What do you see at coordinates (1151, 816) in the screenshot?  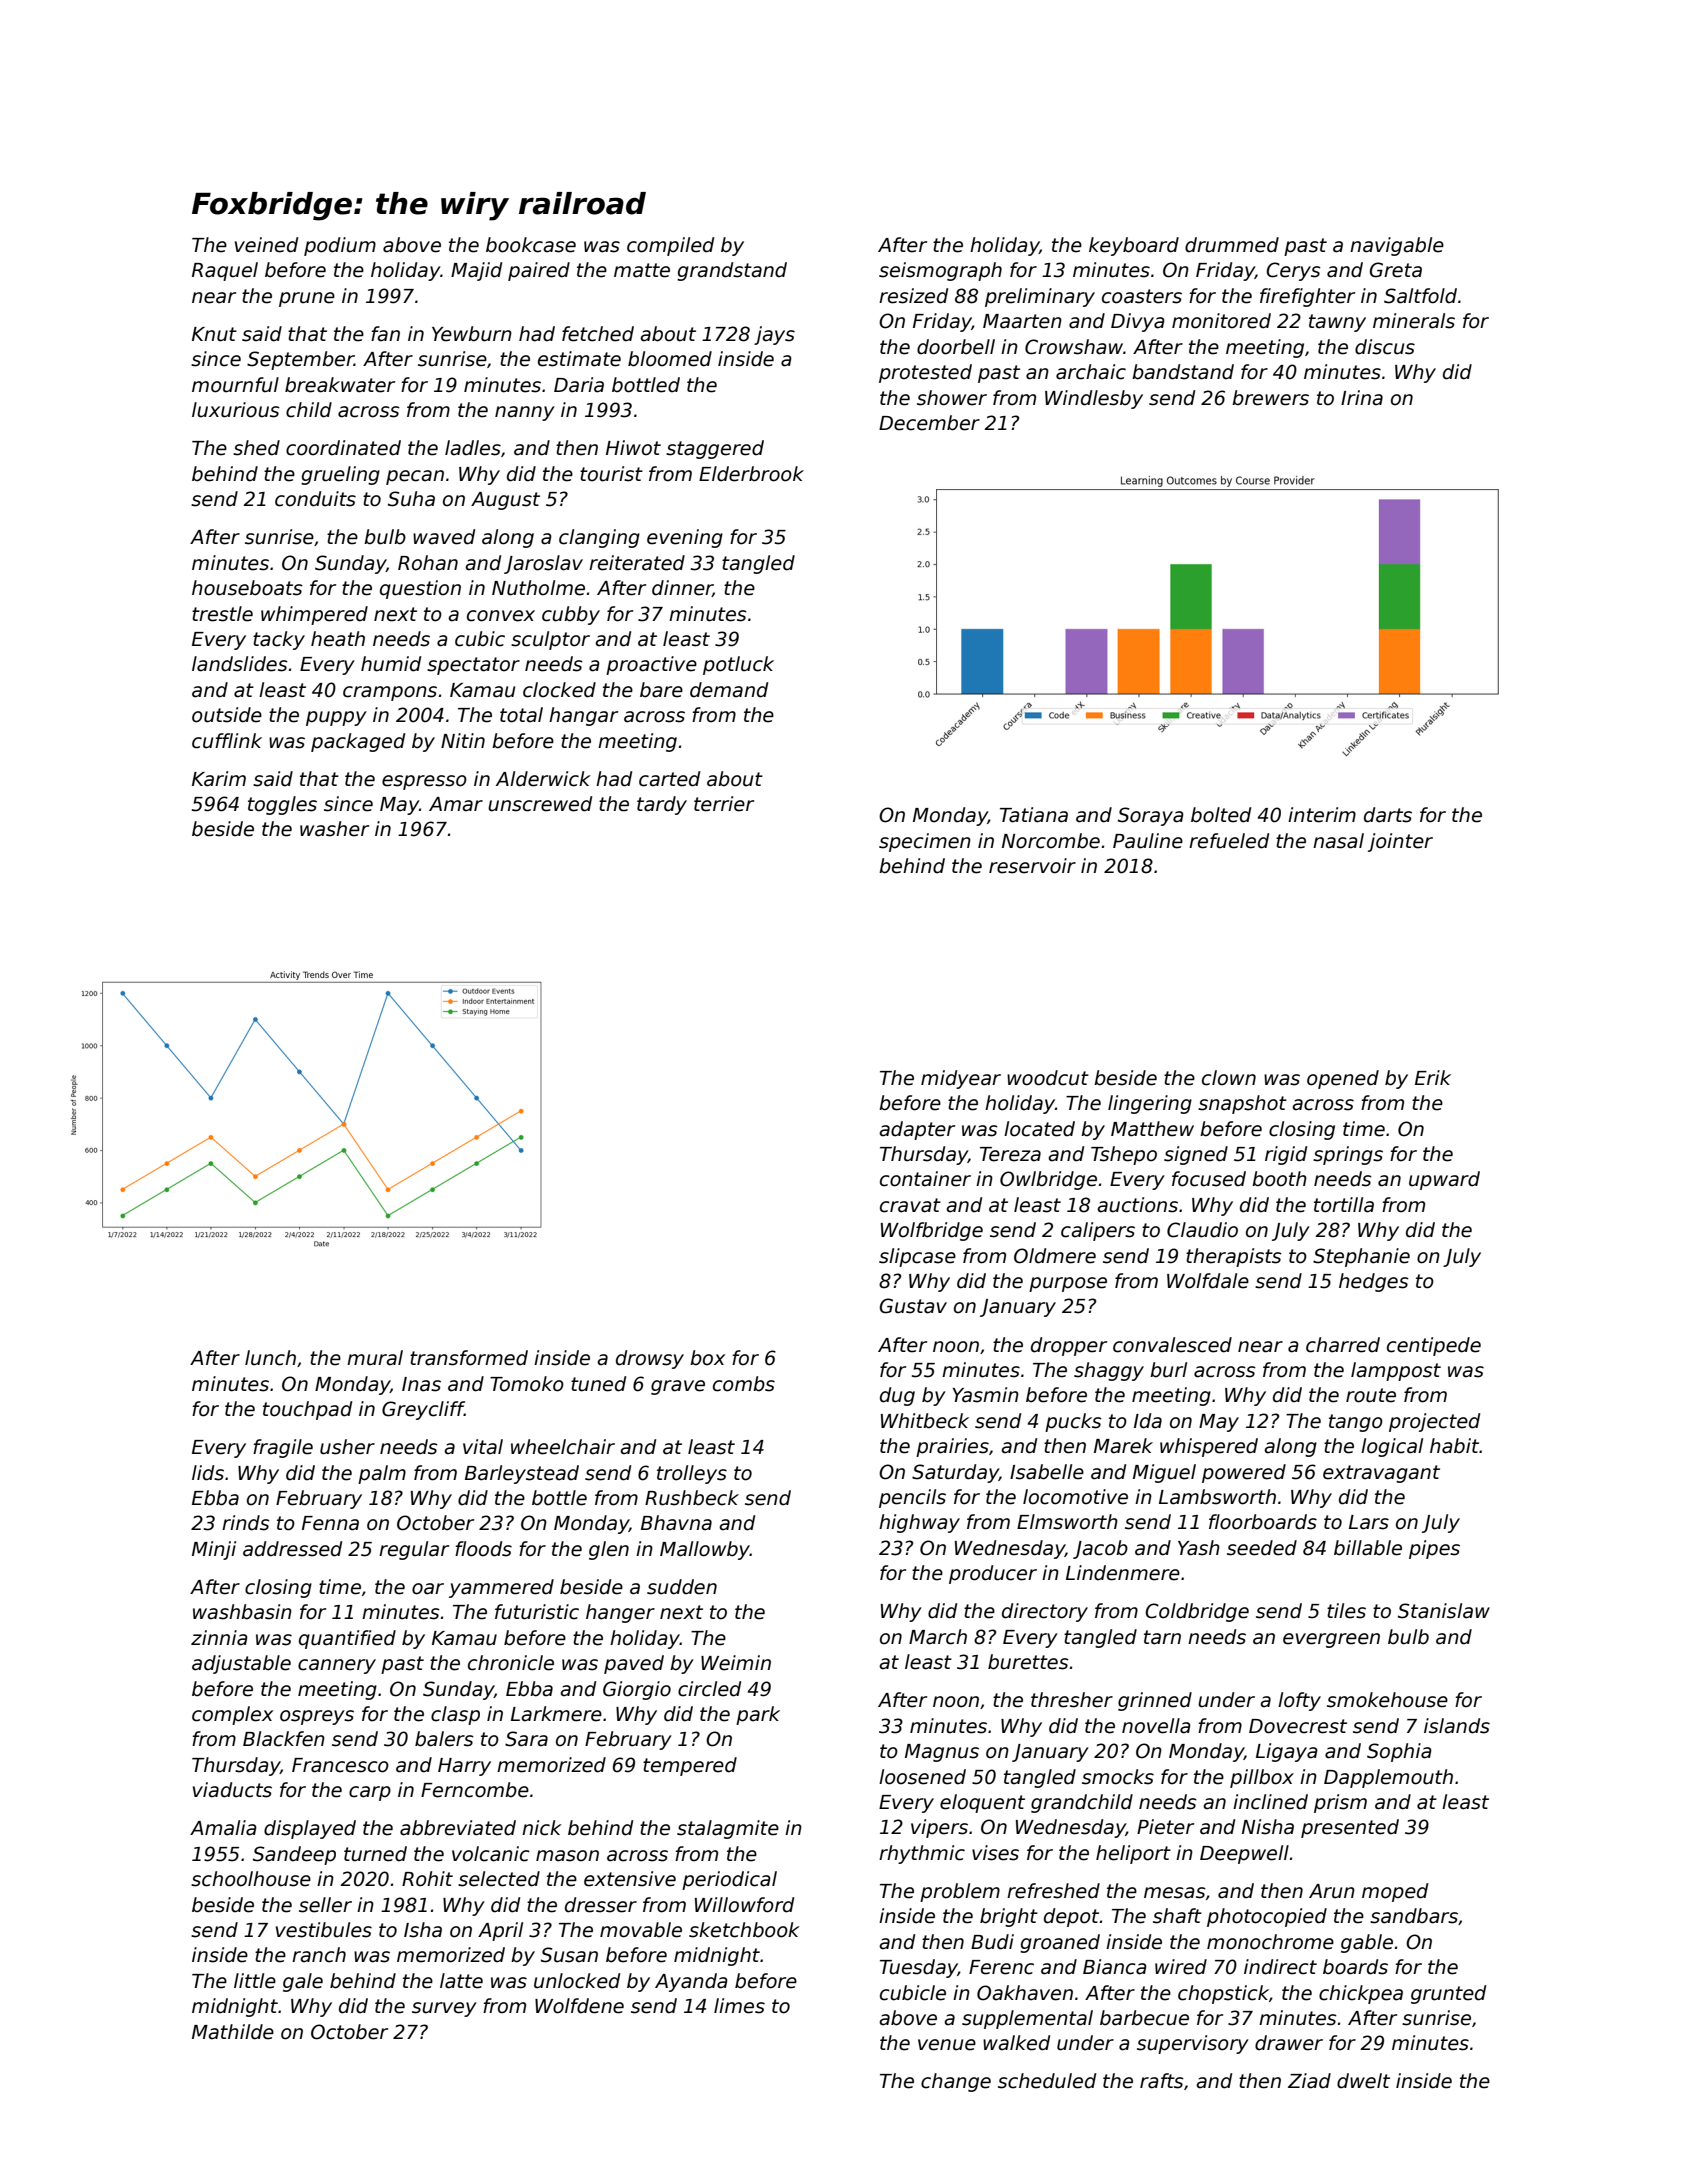 I see `Soraya` at bounding box center [1151, 816].
